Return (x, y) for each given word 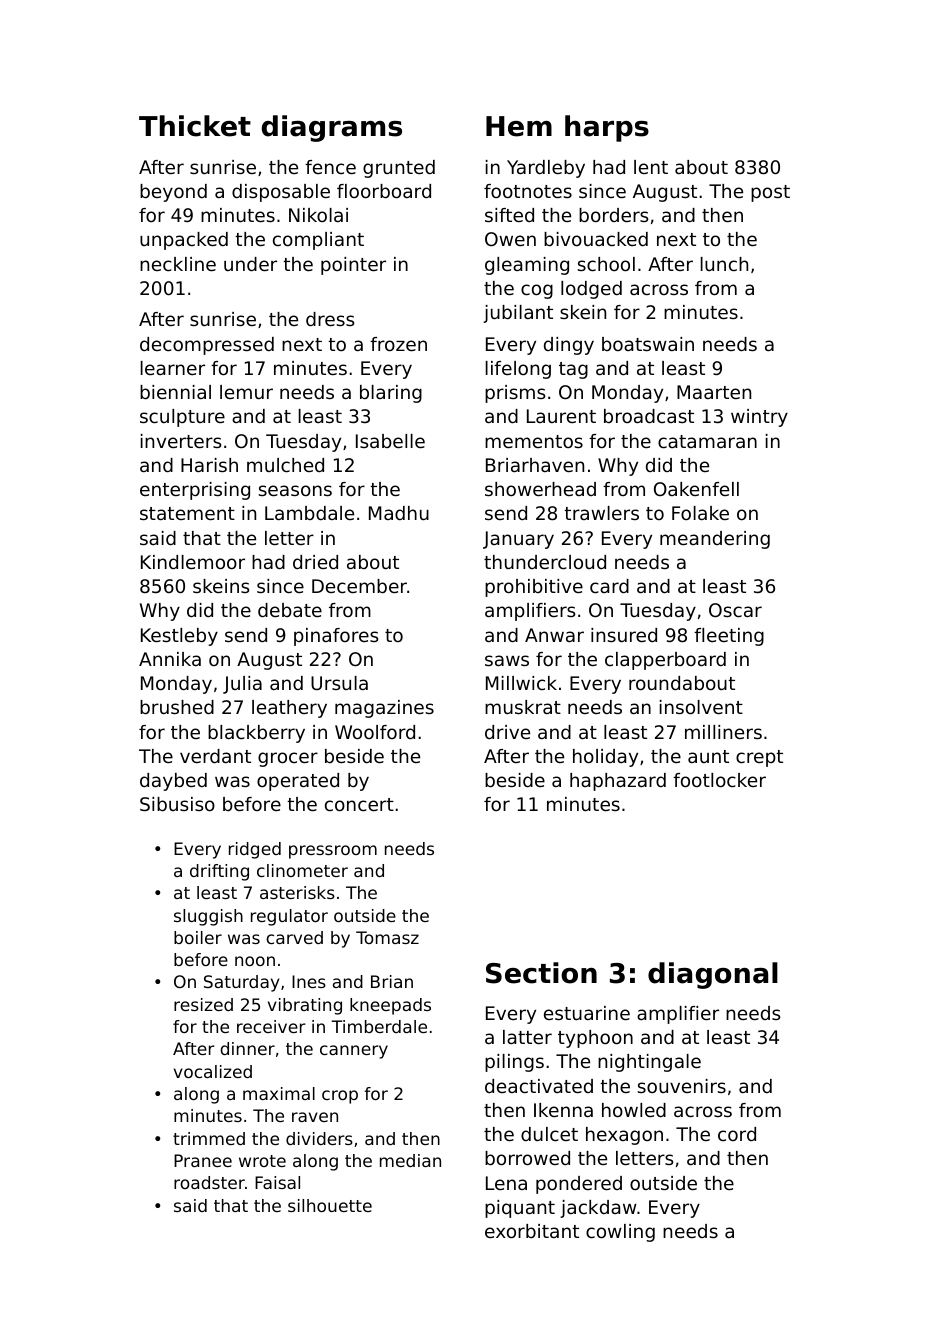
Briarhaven (535, 465)
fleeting (729, 637)
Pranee (203, 1160)
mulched (285, 465)
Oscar (735, 610)
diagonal (713, 975)
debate (290, 610)
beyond (173, 193)
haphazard (618, 782)
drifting (219, 872)
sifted (509, 215)
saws (507, 660)
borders (614, 215)
